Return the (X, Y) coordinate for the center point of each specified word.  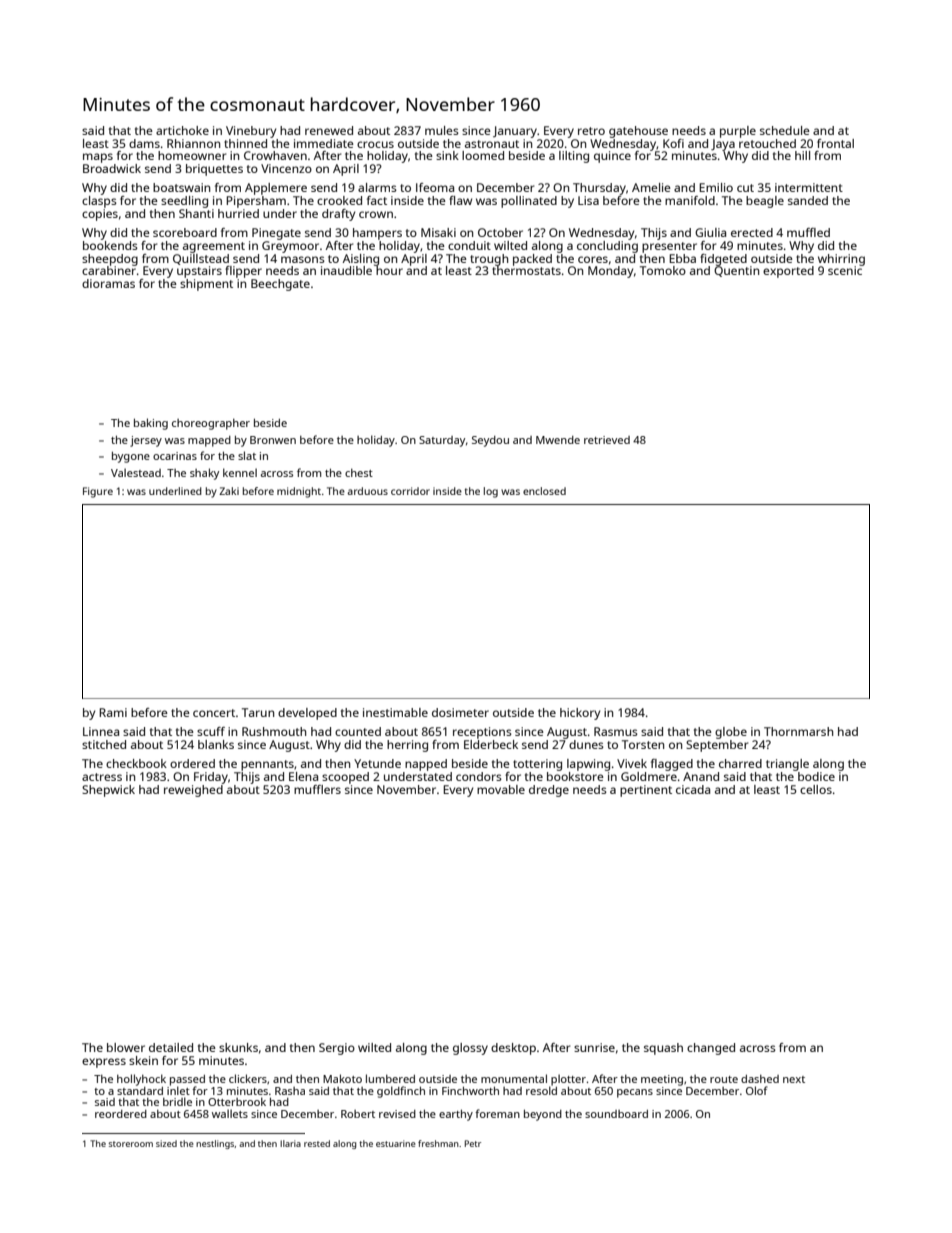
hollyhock (141, 1080)
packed (532, 260)
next (794, 1079)
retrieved (607, 440)
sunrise (594, 1047)
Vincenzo (286, 168)
